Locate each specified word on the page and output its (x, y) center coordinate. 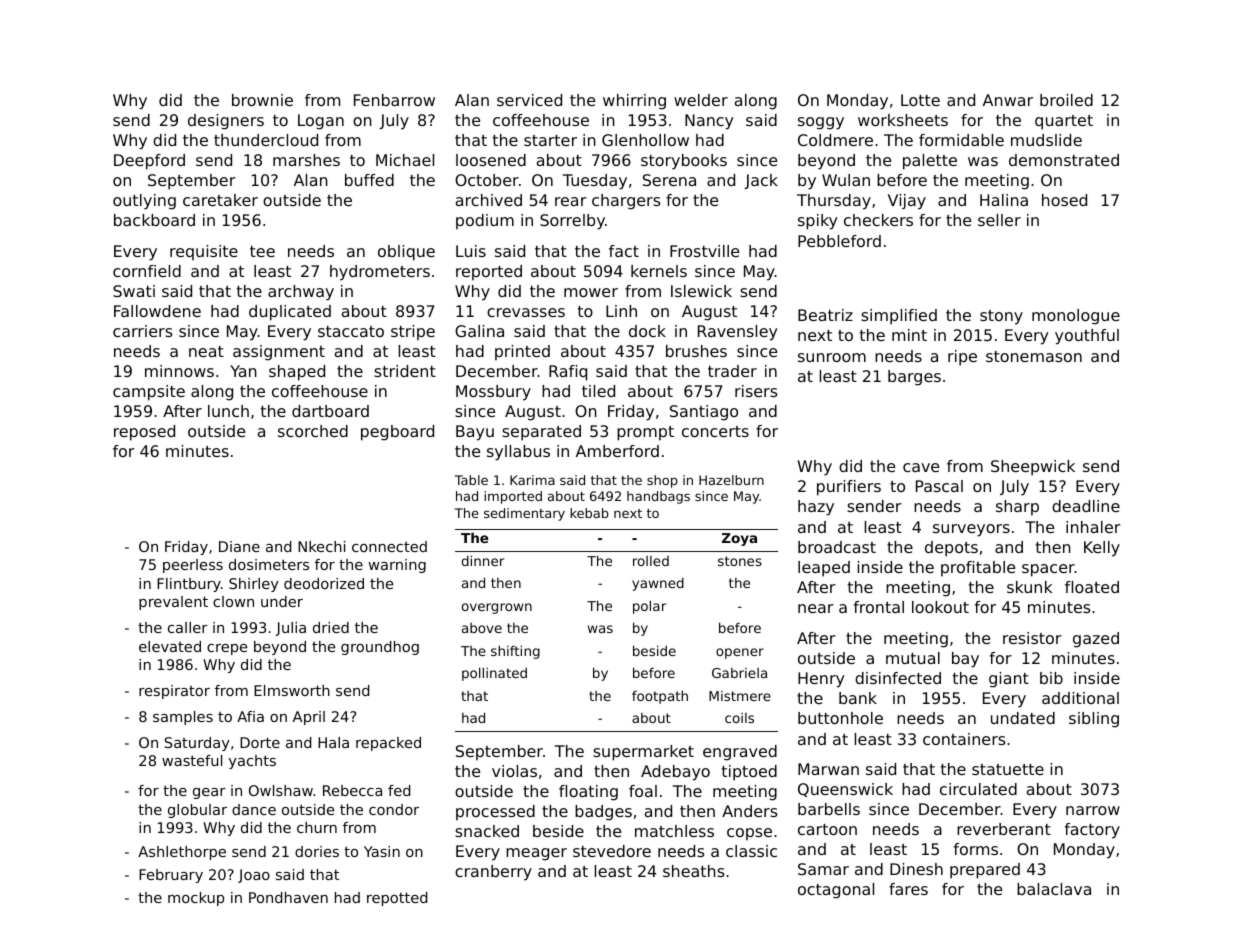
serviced (529, 100)
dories (317, 851)
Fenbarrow (394, 100)
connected (389, 546)
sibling (1094, 720)
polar (649, 607)
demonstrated (1064, 160)
